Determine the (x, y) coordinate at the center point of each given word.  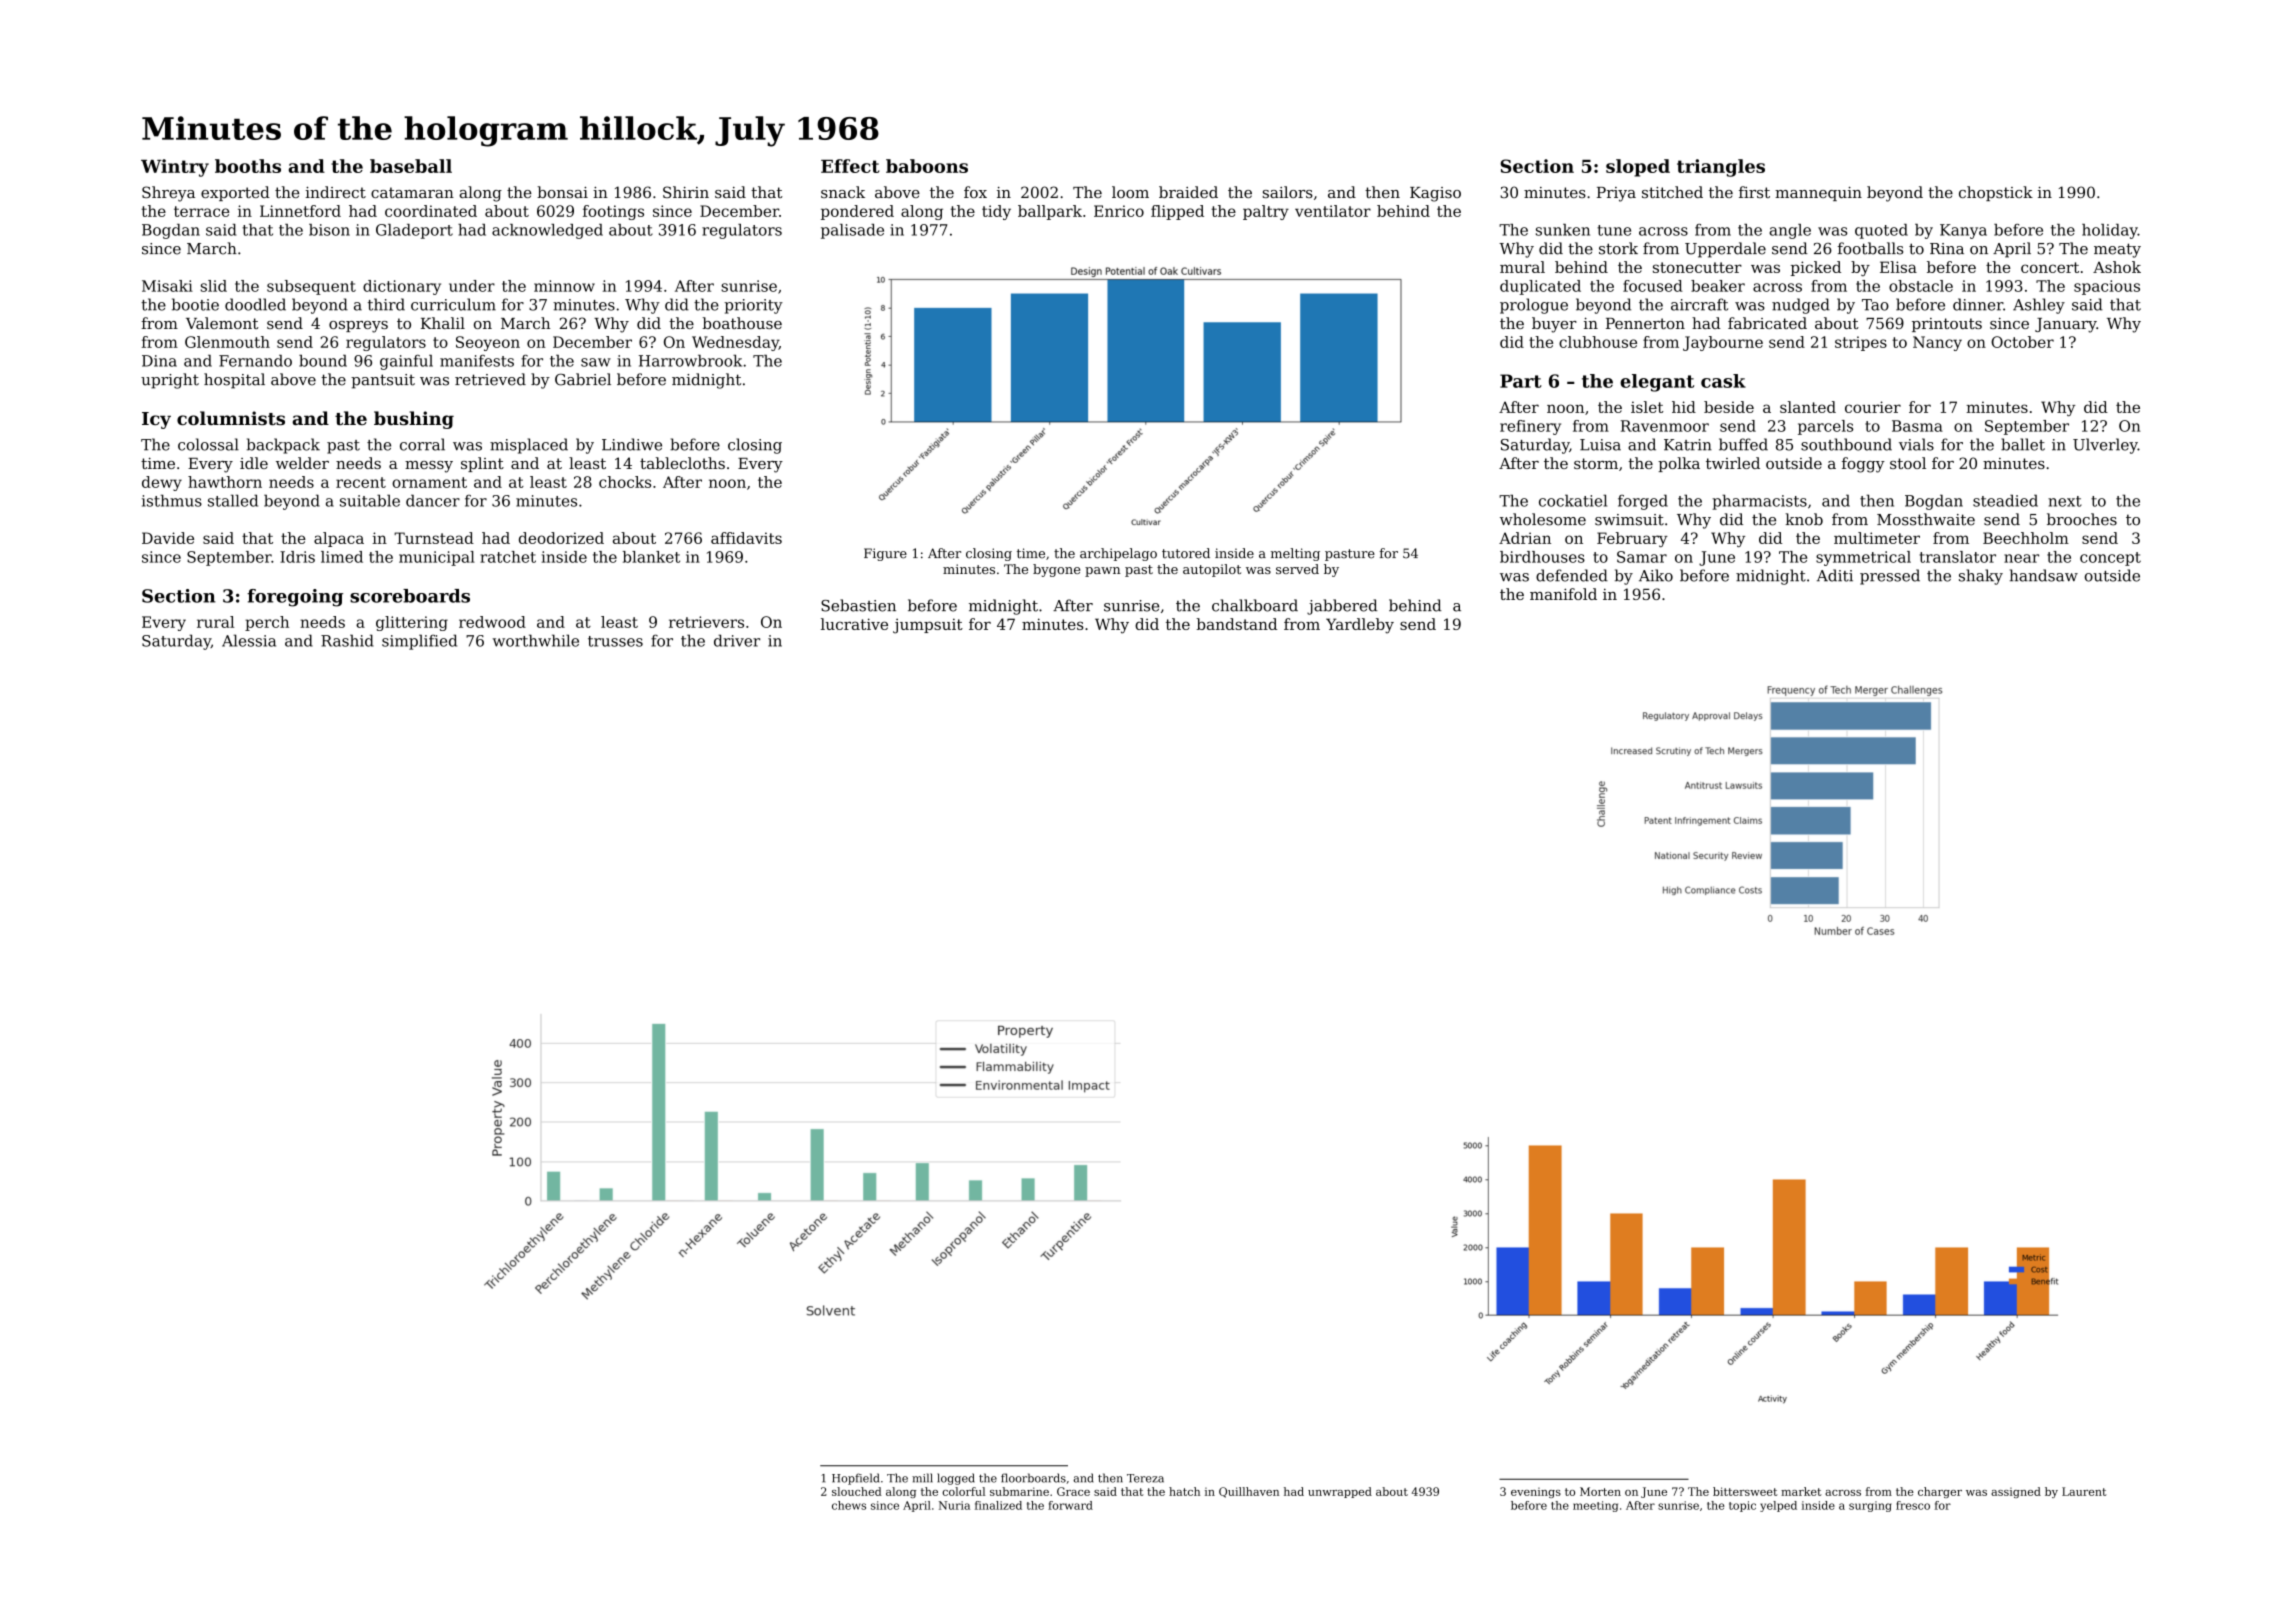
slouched (857, 1491)
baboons (927, 166)
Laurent (2084, 1491)
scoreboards (410, 596)
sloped (1638, 168)
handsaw (2044, 575)
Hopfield (855, 1479)
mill (922, 1478)
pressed (1890, 577)
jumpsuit (928, 626)
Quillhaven (1249, 1492)
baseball (411, 166)
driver (737, 640)
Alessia (249, 640)
